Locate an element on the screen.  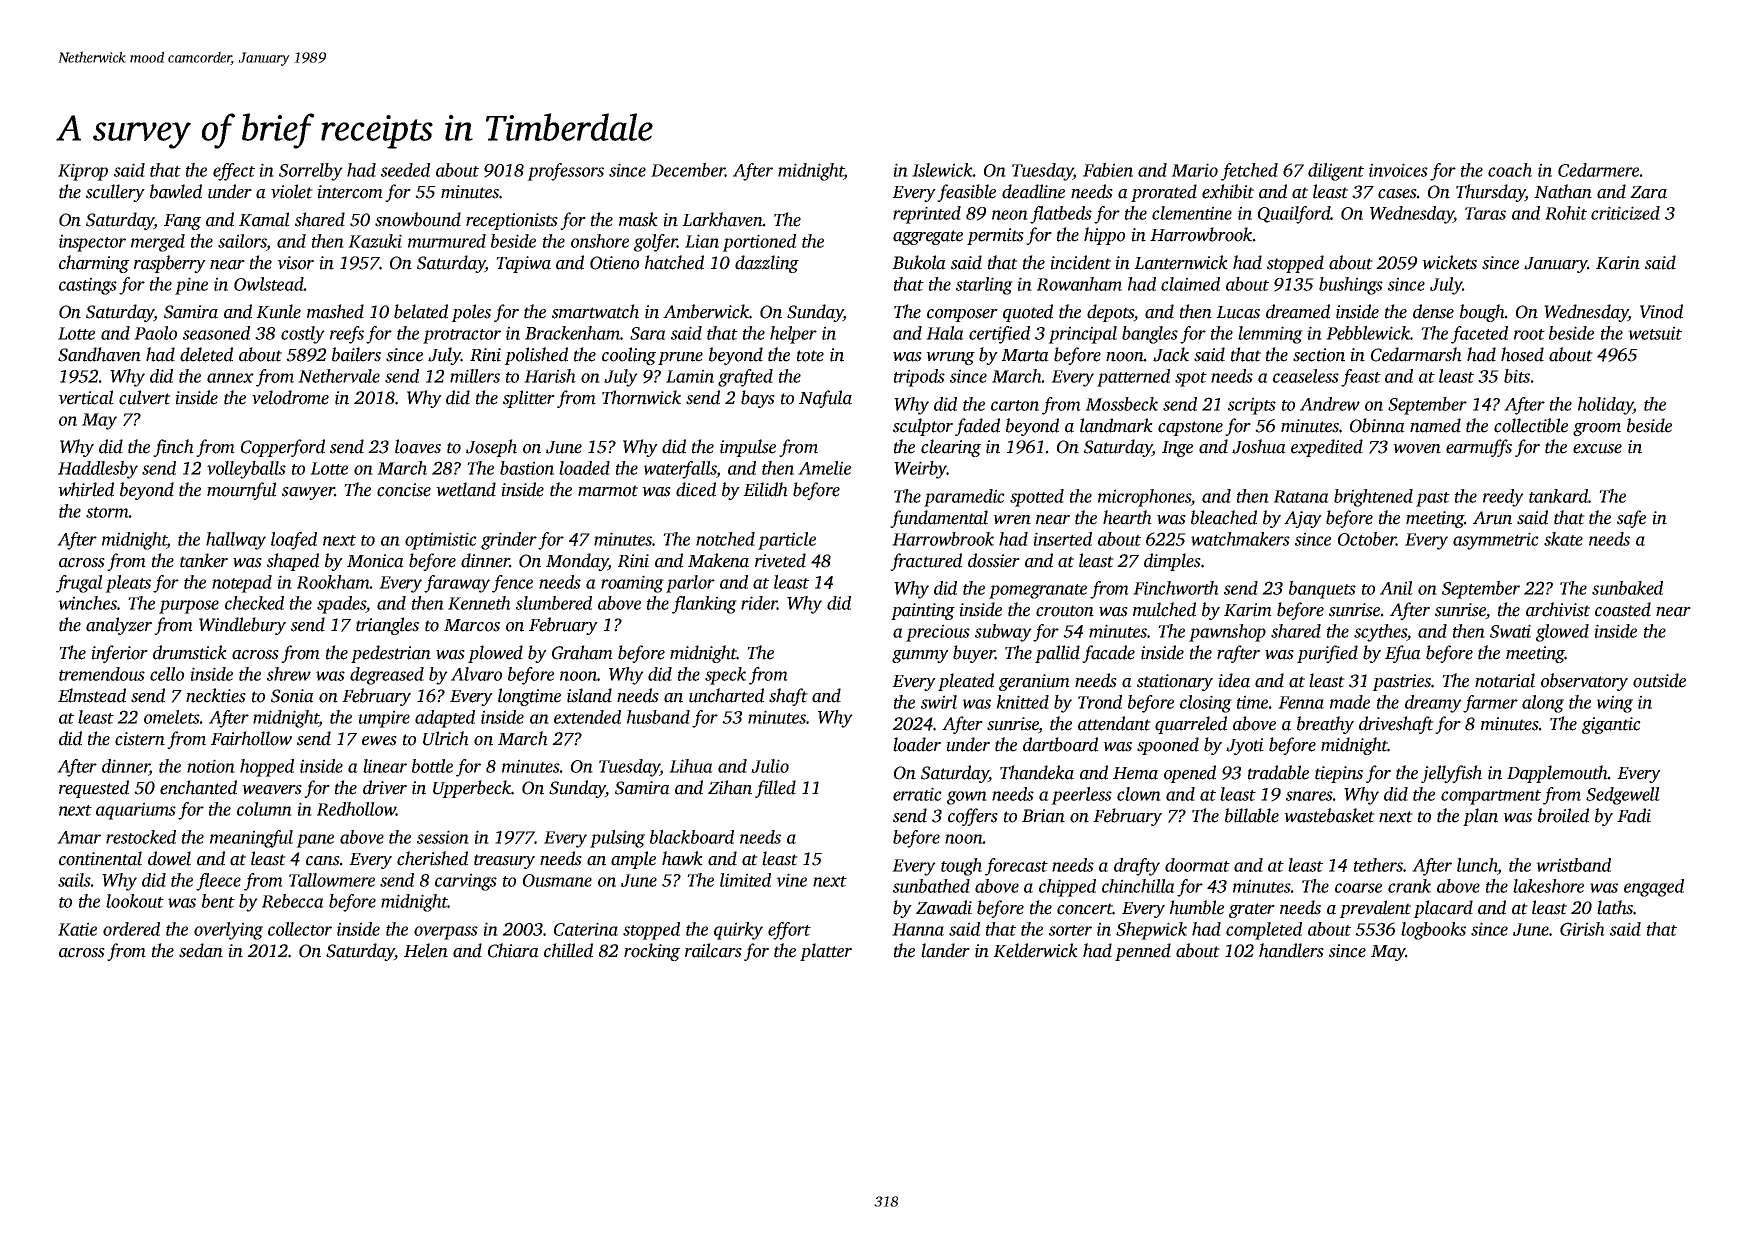
storm is located at coordinates (107, 512).
